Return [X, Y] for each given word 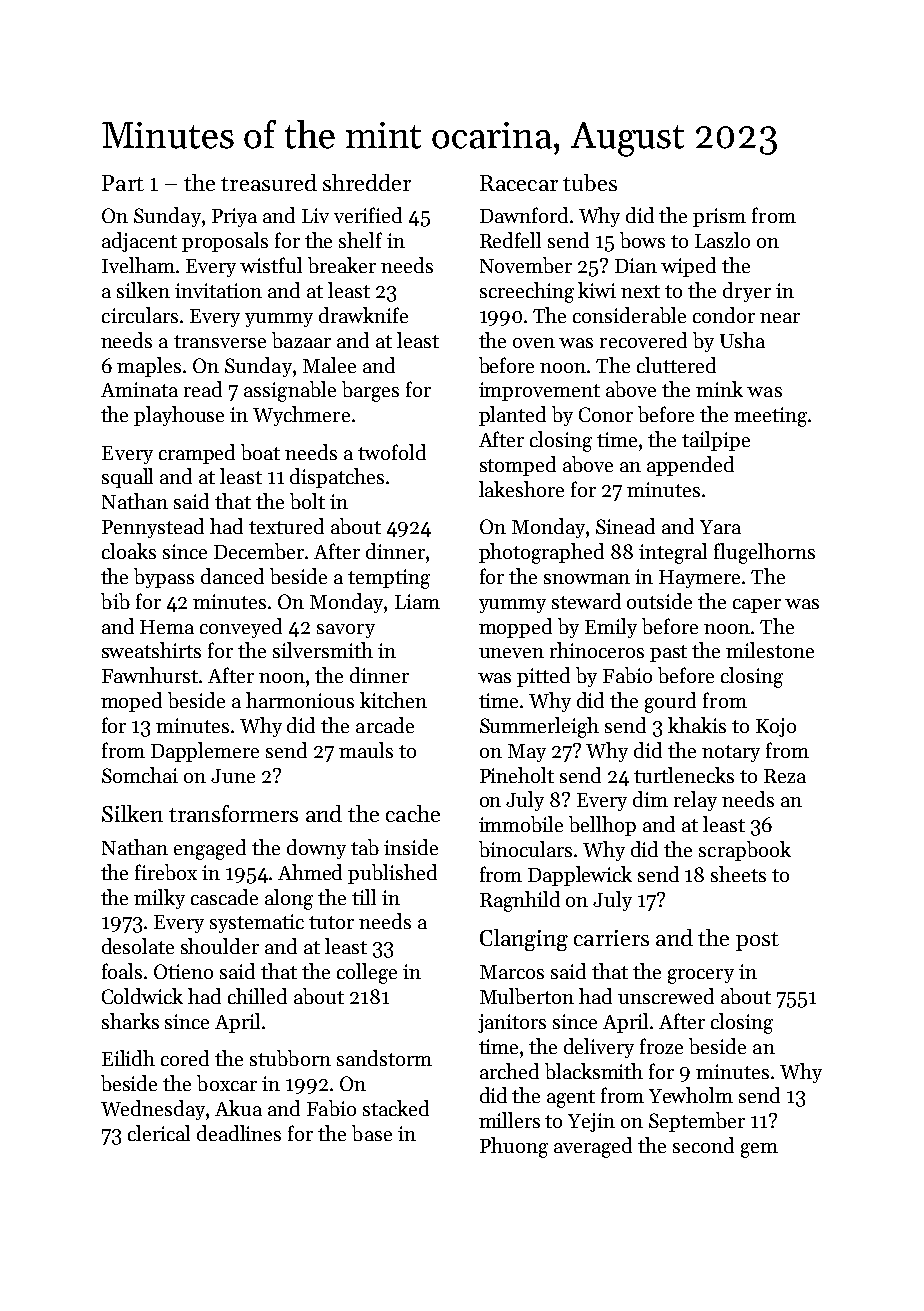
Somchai [140, 775]
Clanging [524, 940]
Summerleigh [539, 727]
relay [695, 801]
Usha [742, 340]
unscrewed [666, 996]
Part [123, 183]
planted [512, 416]
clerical [159, 1133]
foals [122, 971]
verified [368, 215]
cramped [197, 454]
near [780, 318]
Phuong [514, 1147]
